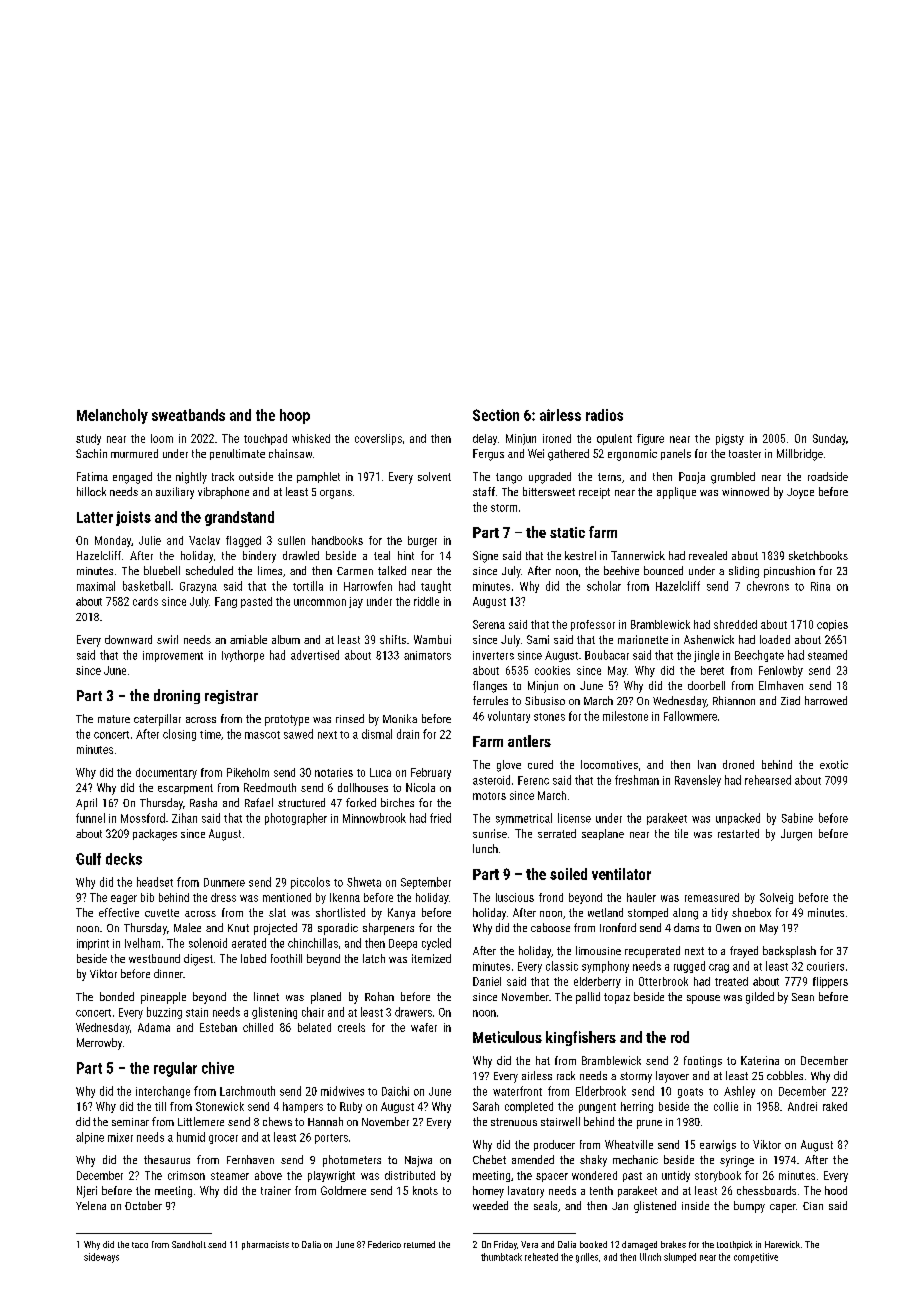  I want to click on Ivelham, so click(142, 943).
